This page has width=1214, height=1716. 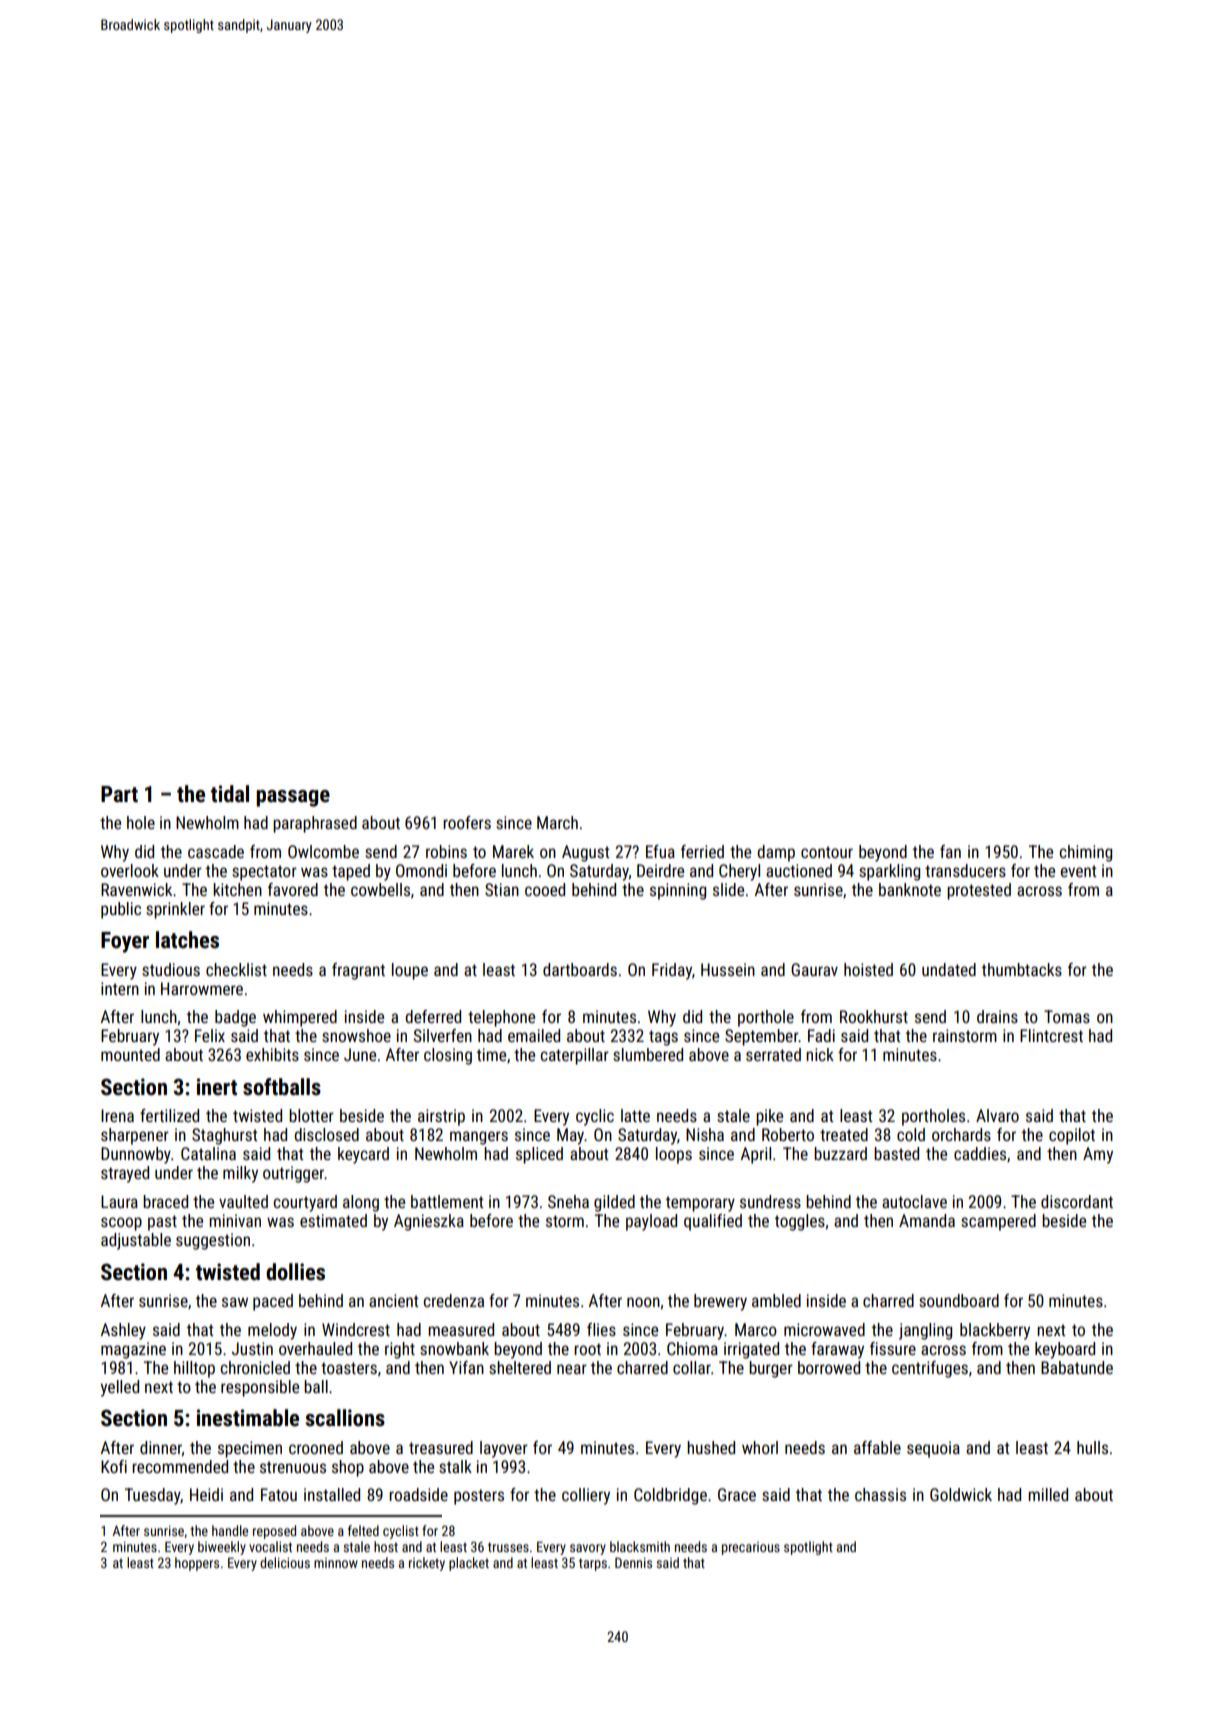 I want to click on loops, so click(x=674, y=1155).
